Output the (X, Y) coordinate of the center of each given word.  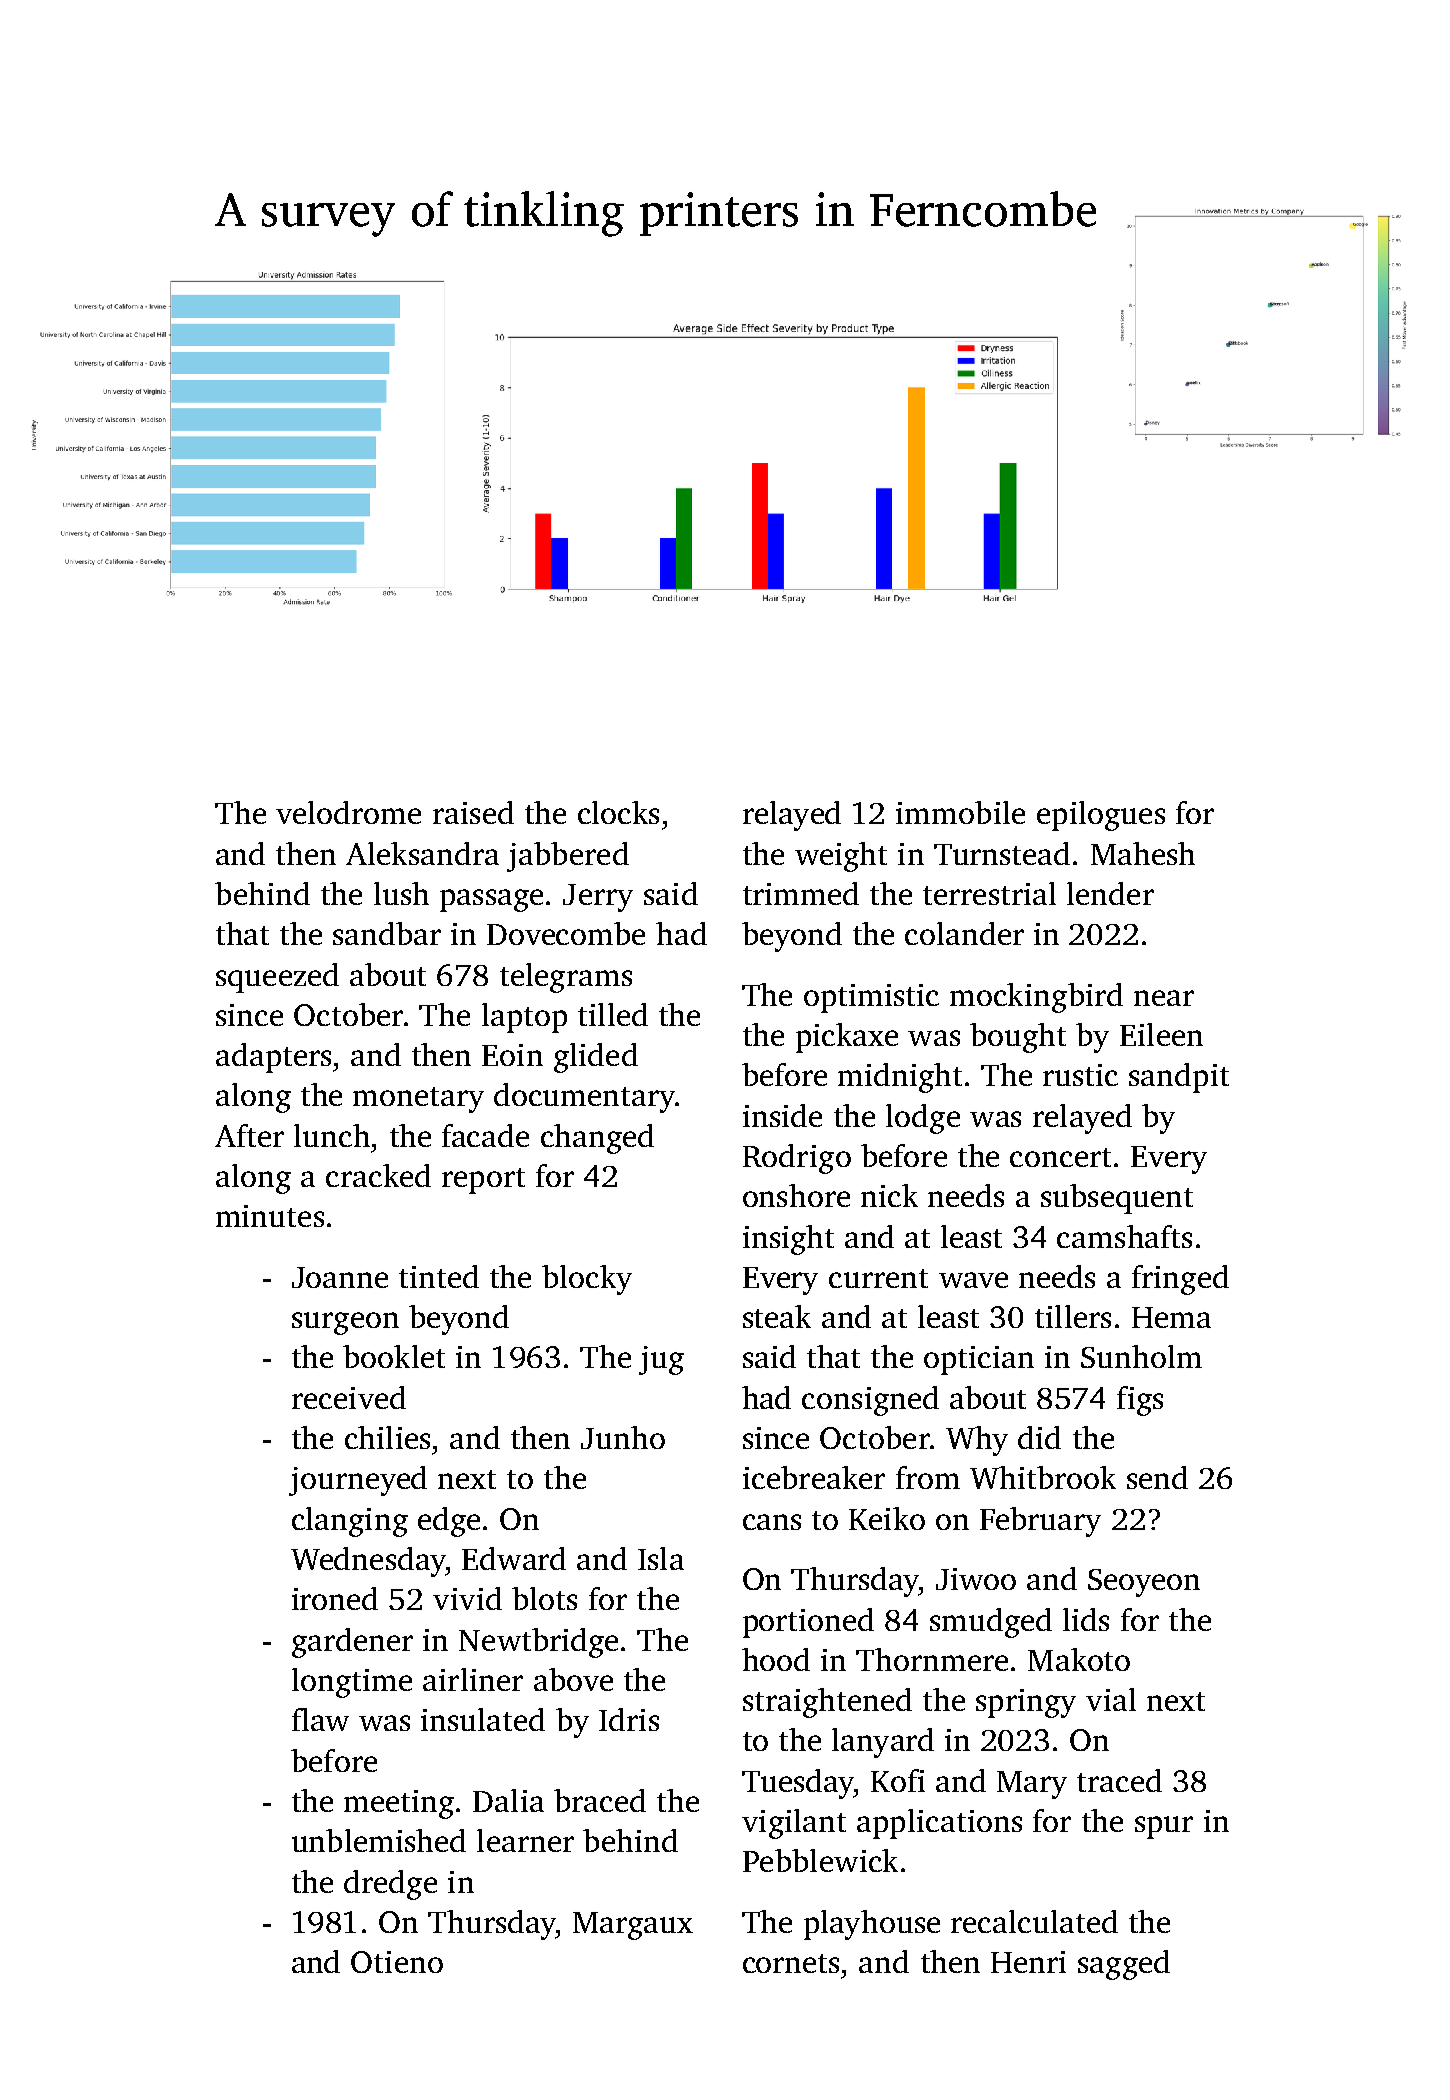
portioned (808, 1623)
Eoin (512, 1055)
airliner (473, 1679)
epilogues (1101, 816)
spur (1164, 1827)
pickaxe (847, 1038)
